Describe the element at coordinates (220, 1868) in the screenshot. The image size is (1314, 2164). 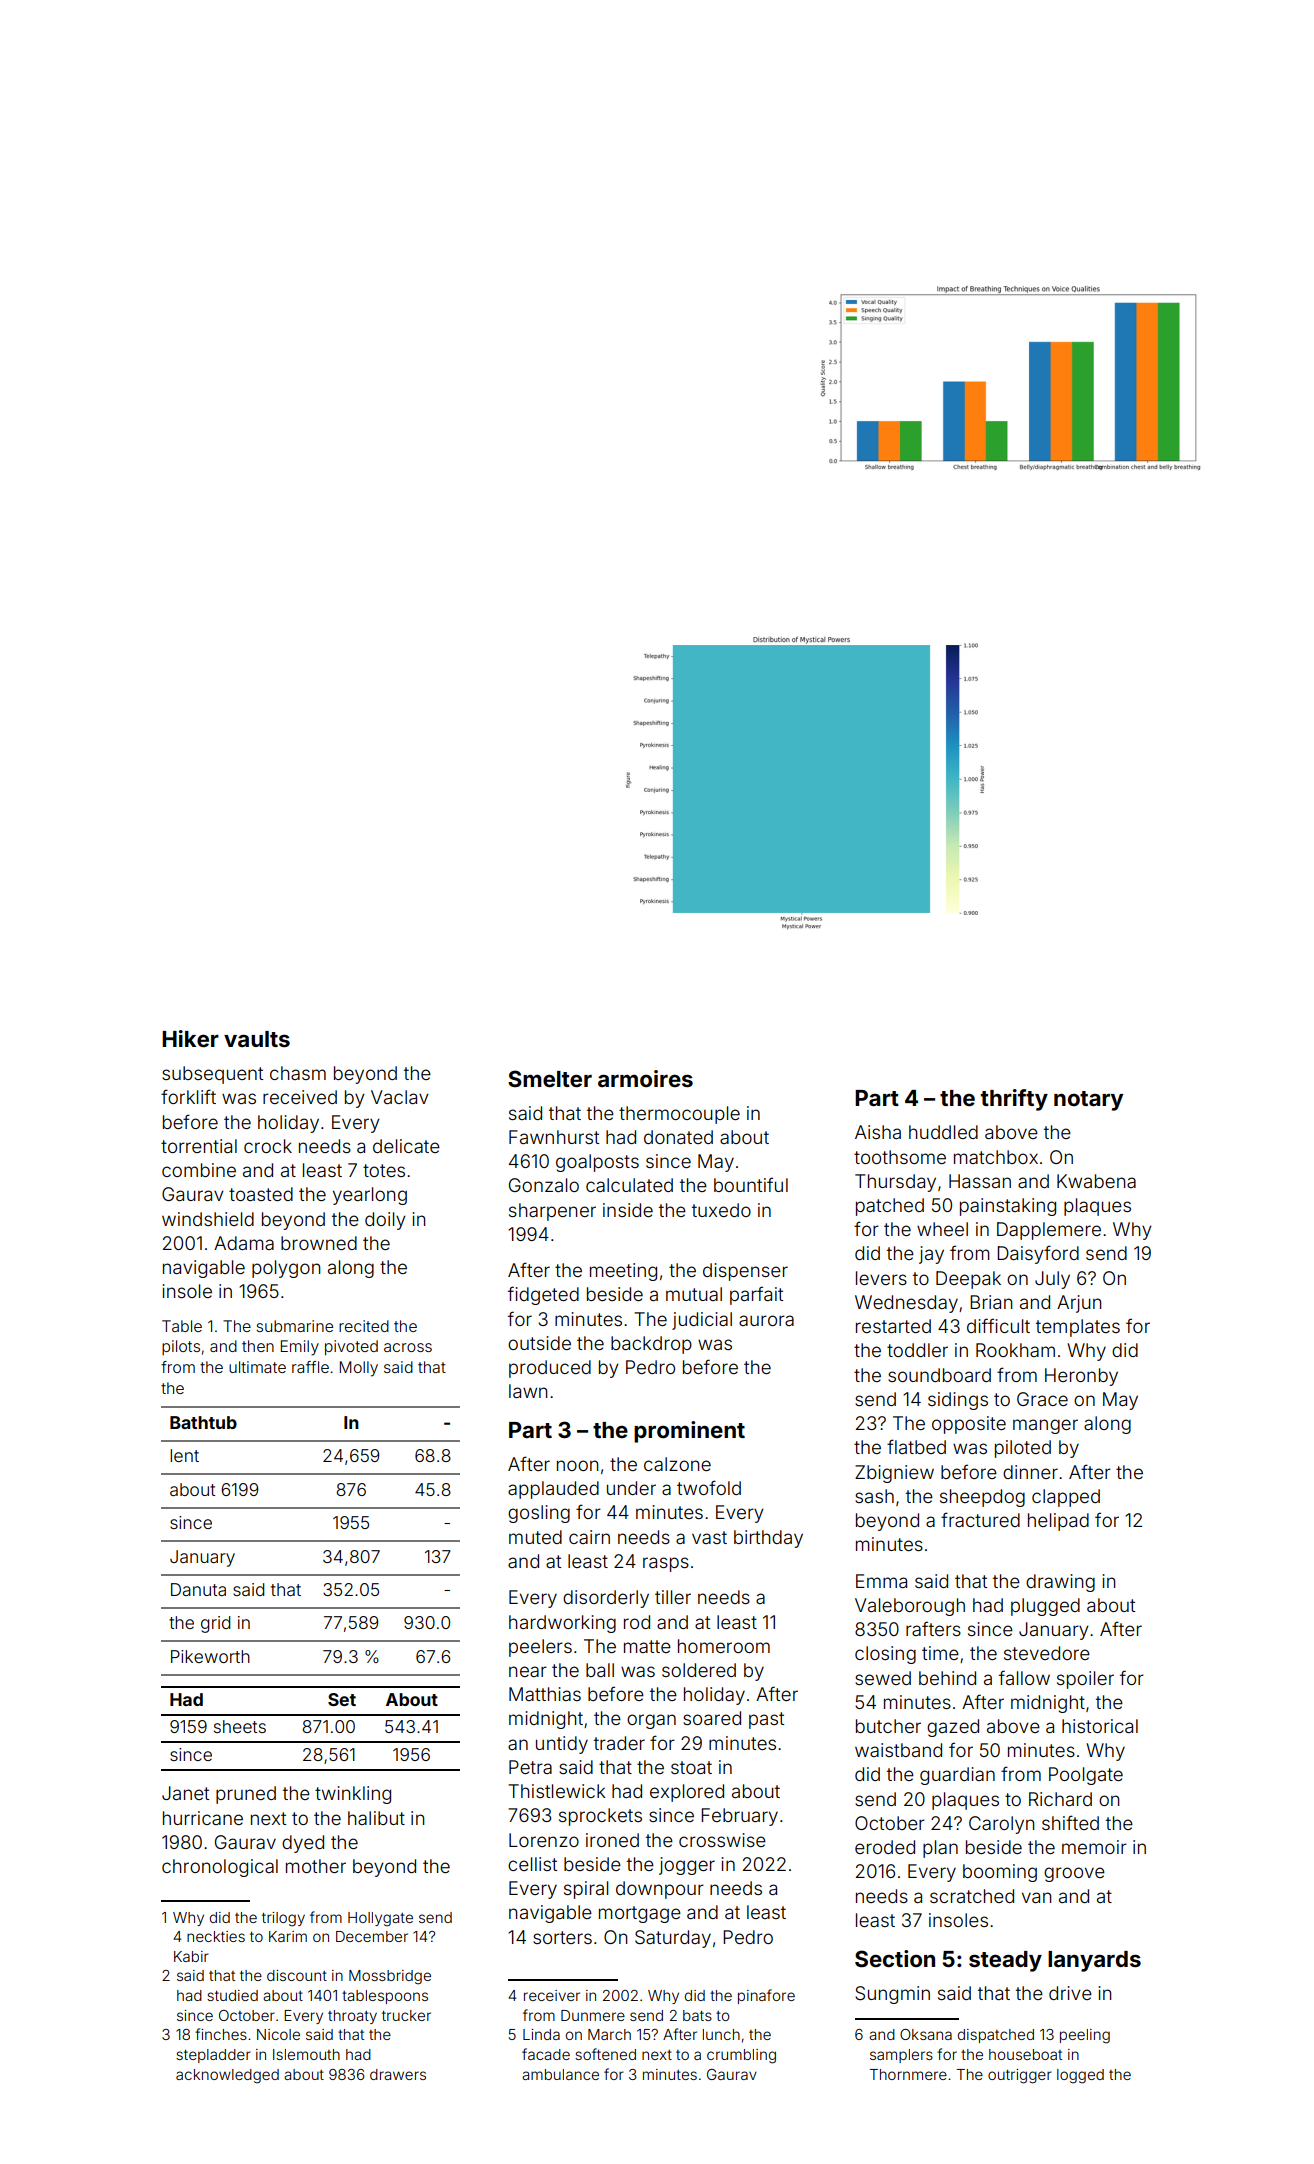
I see `chronological` at that location.
